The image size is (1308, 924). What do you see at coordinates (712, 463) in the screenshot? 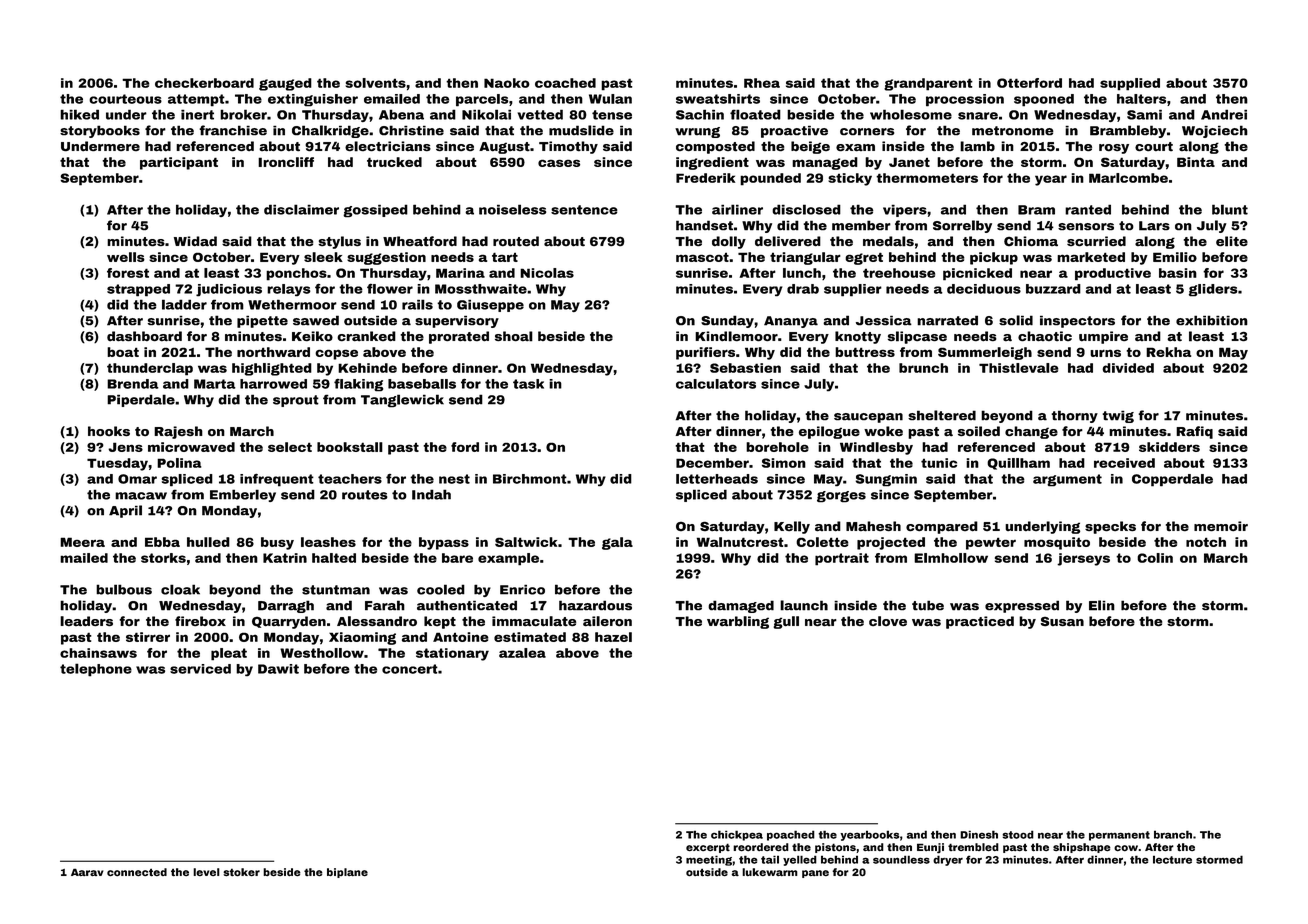
I see `December` at bounding box center [712, 463].
